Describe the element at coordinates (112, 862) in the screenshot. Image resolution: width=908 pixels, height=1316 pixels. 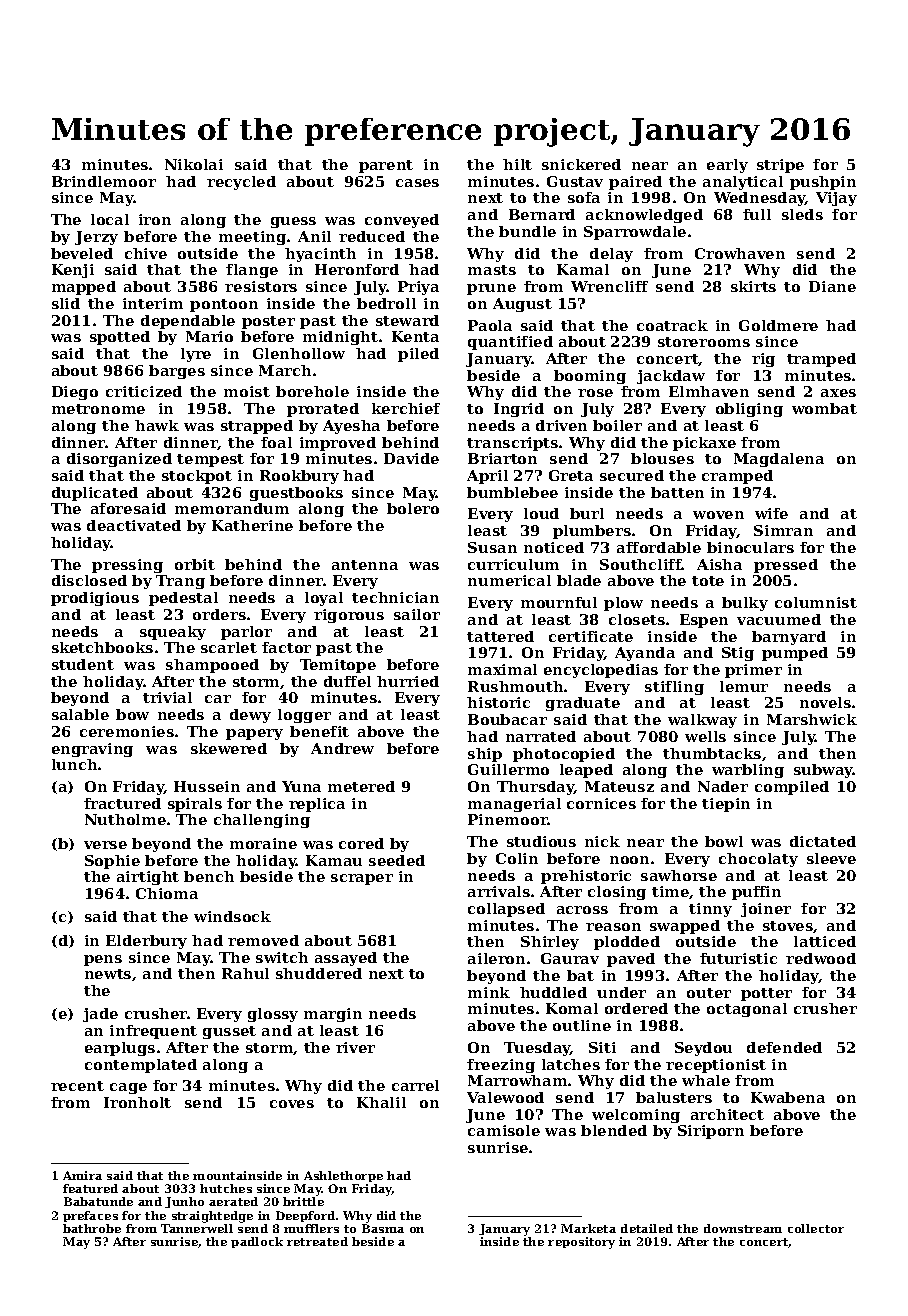
I see `Sophie` at that location.
